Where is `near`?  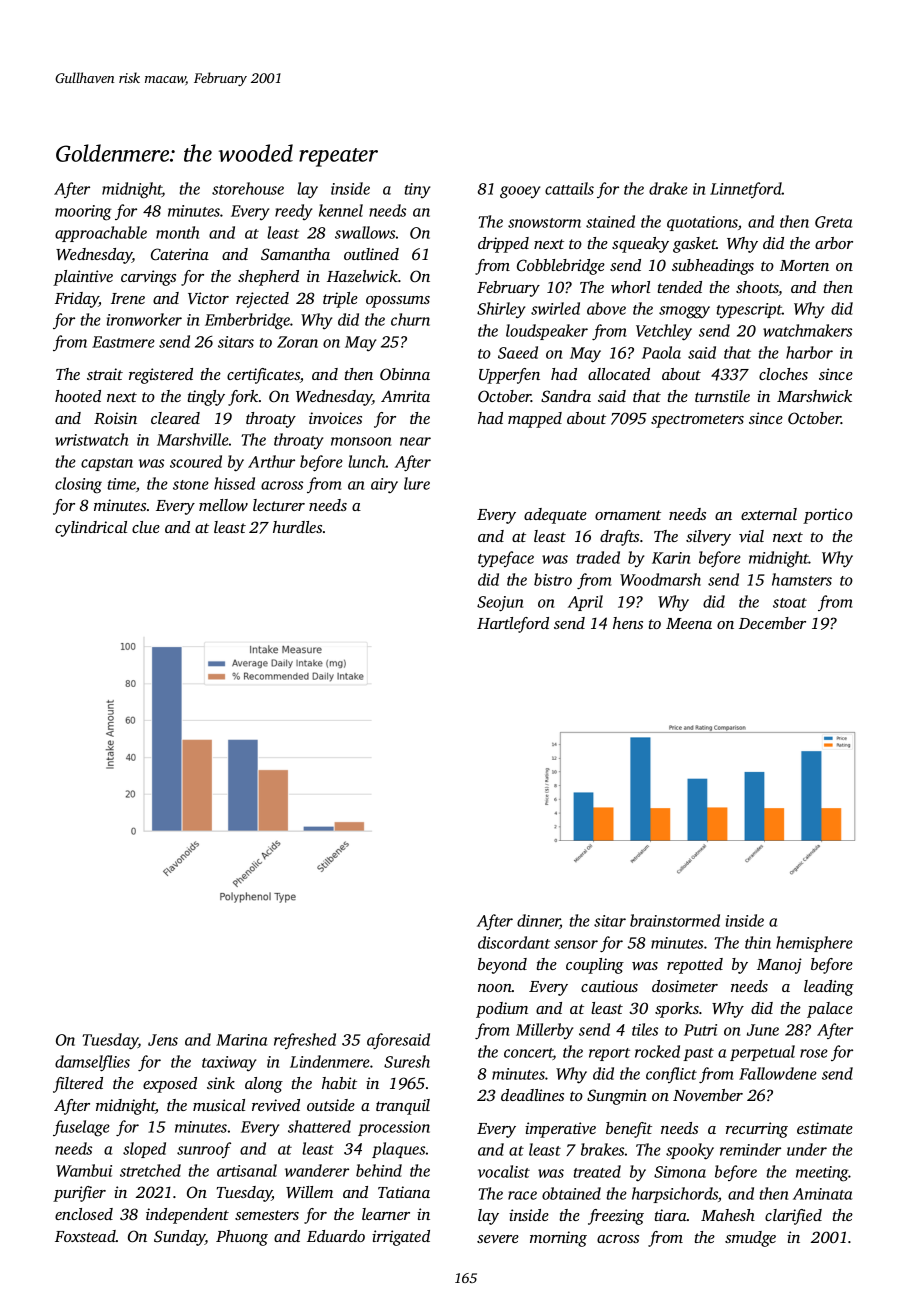
near is located at coordinates (415, 441).
